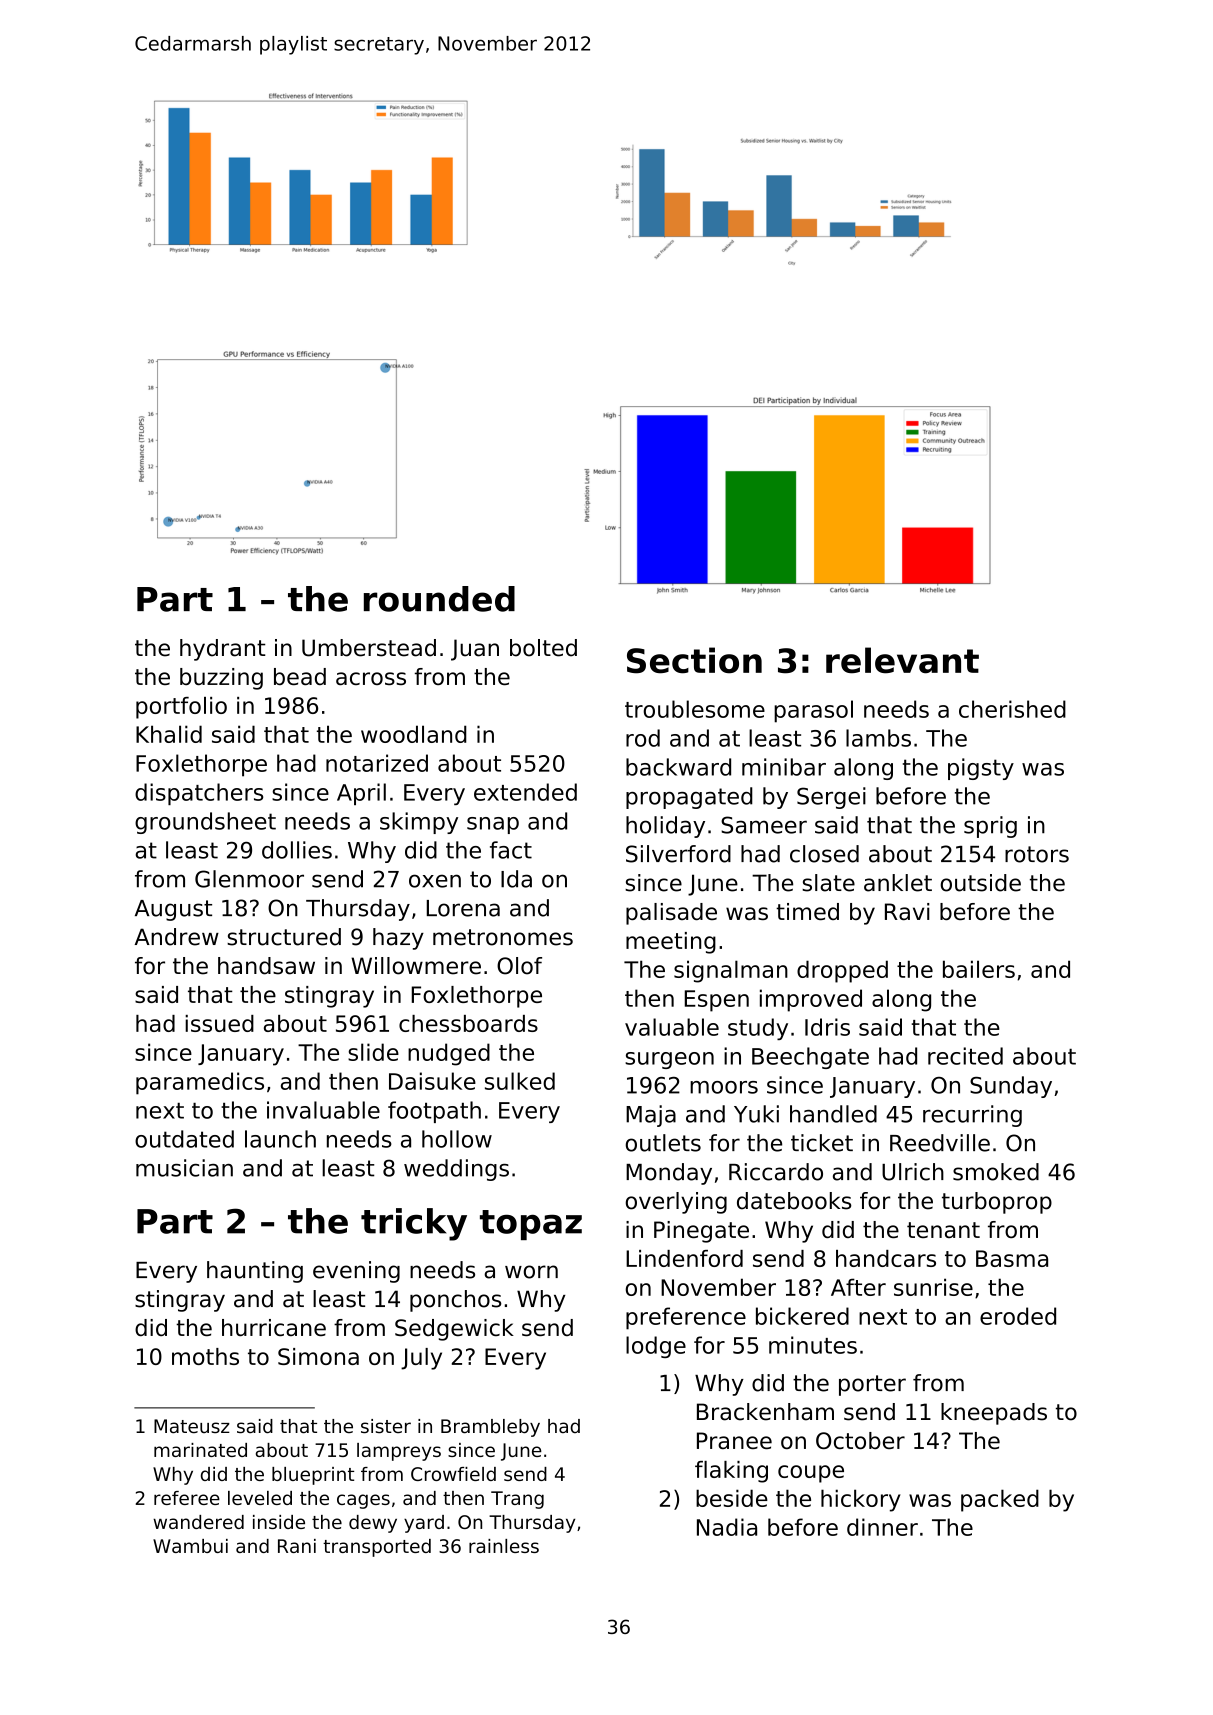 The image size is (1213, 1715). I want to click on rounded, so click(439, 599).
